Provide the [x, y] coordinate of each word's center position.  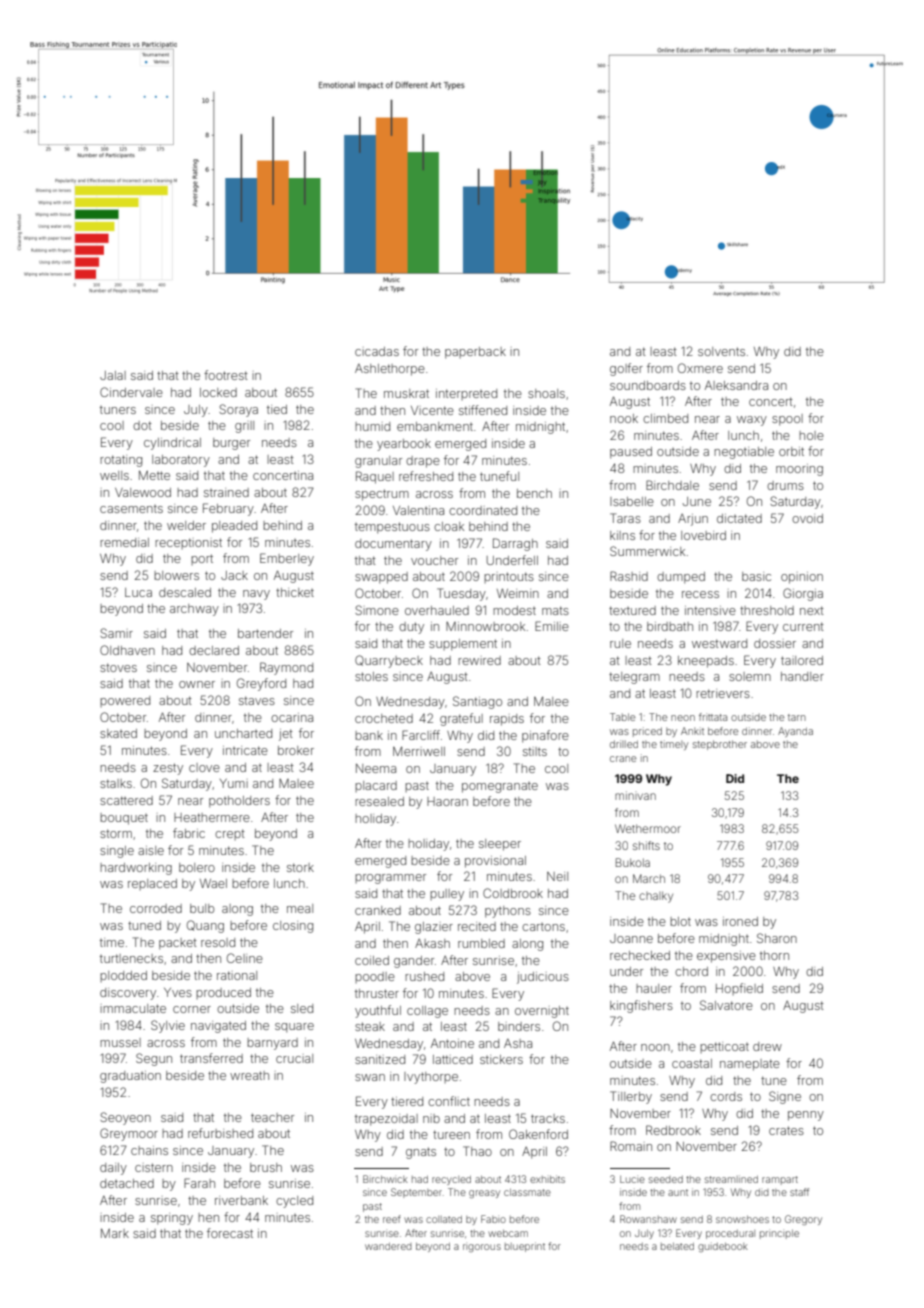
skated [118, 733]
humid [372, 426]
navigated [218, 1027]
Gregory [803, 1220]
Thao [477, 1151]
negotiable [744, 453]
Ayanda [795, 732]
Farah [199, 1183]
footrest [226, 375]
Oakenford [538, 1134]
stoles [371, 676]
